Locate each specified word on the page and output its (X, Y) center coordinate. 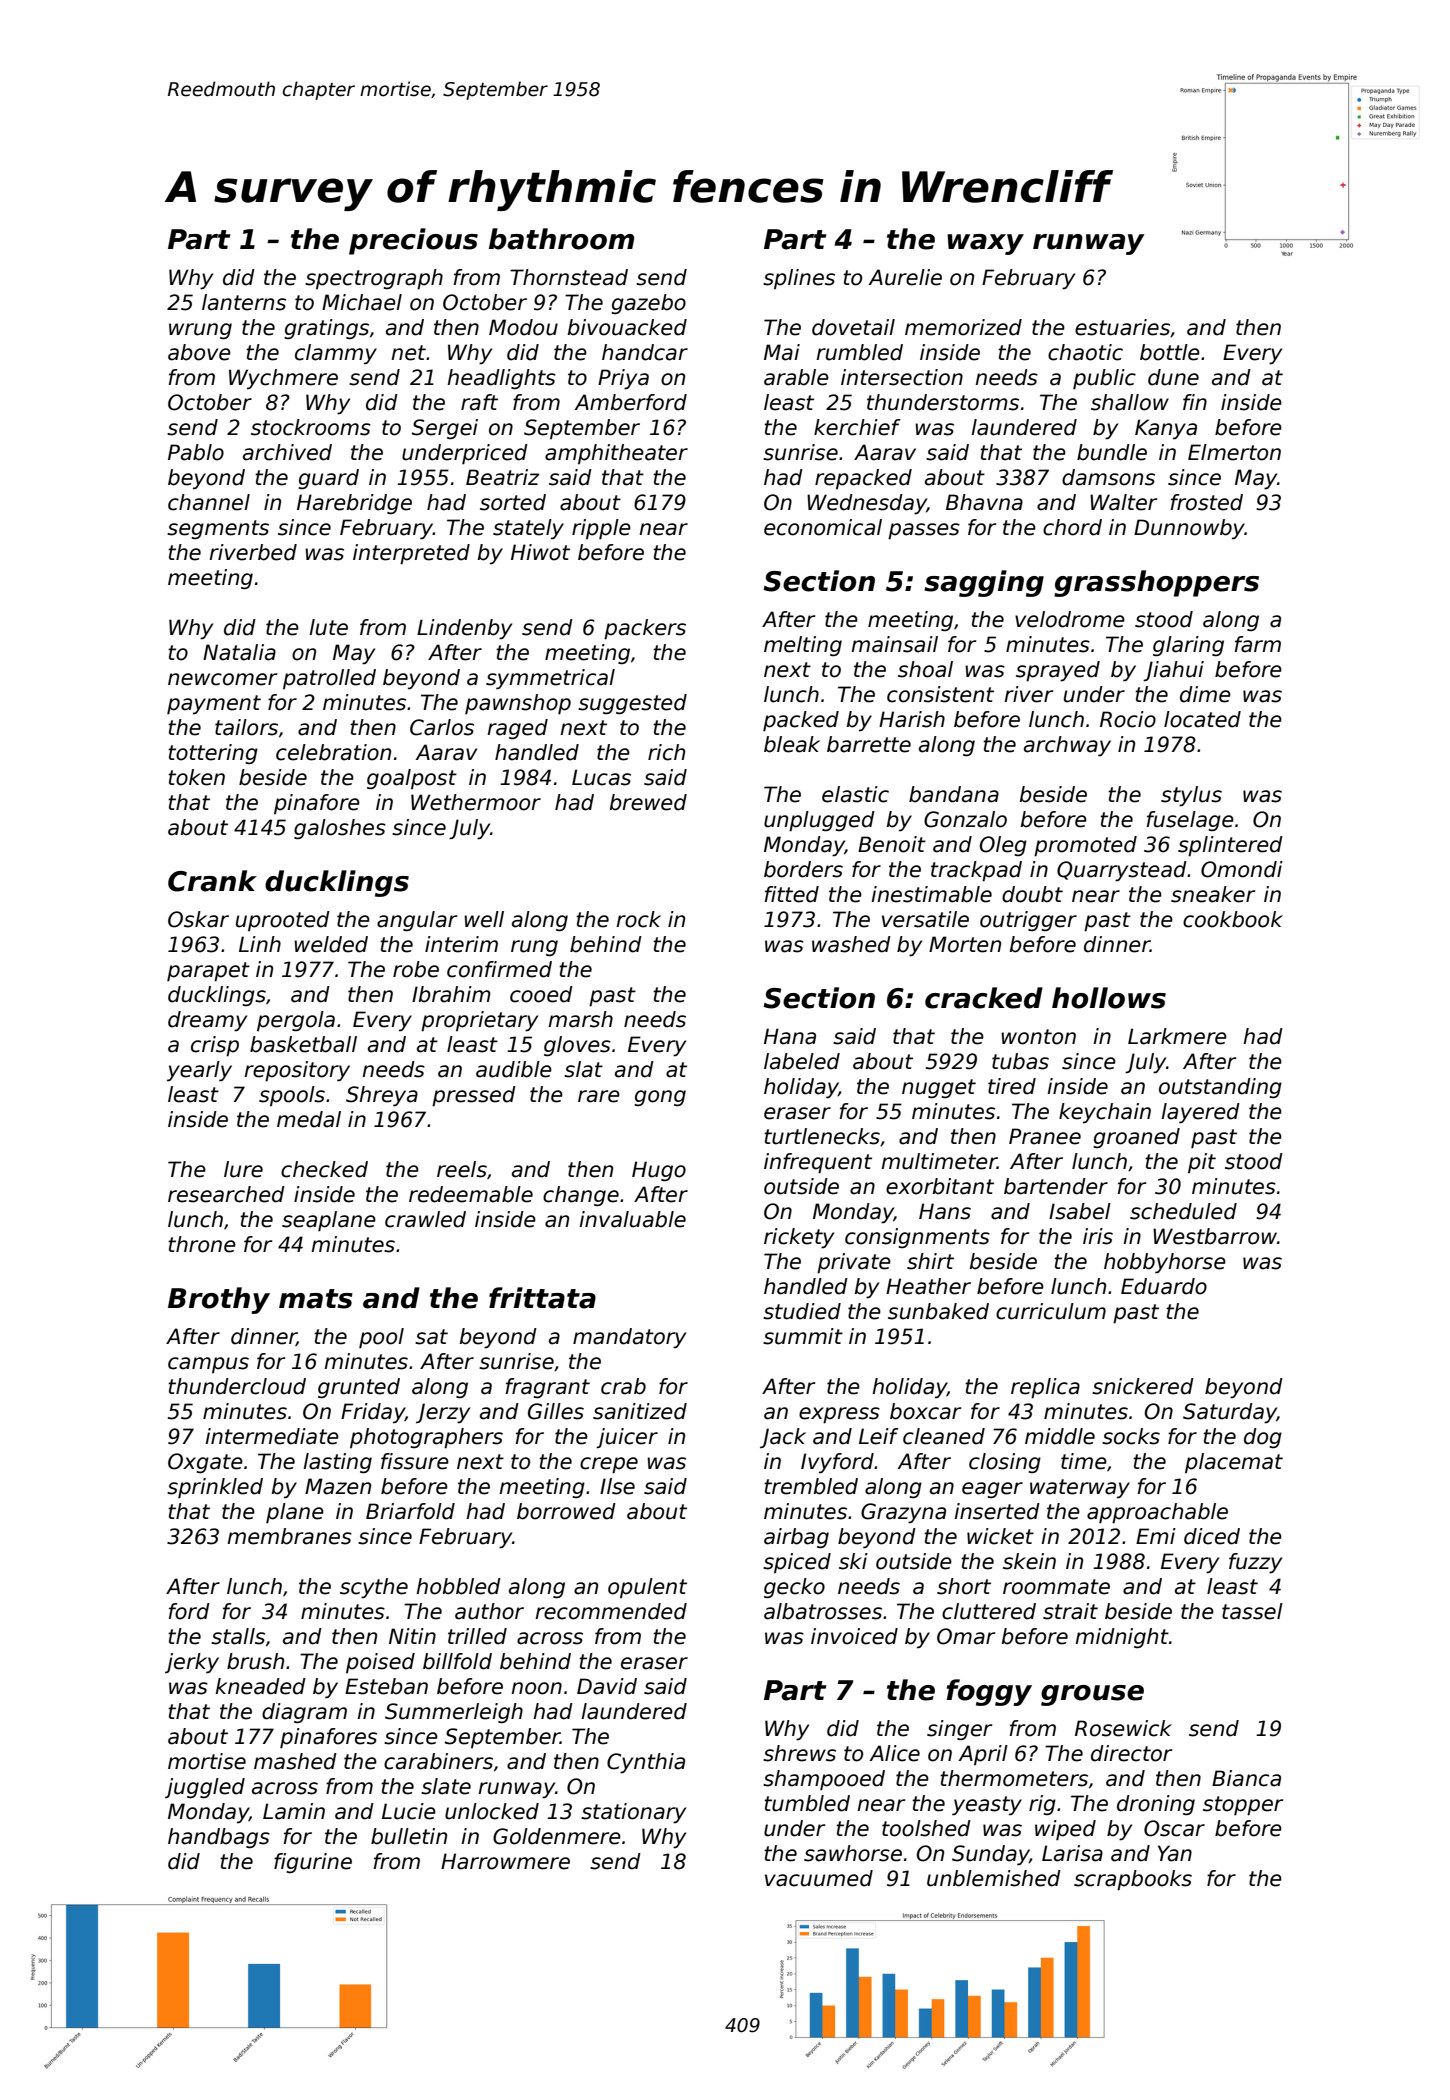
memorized (963, 327)
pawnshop (518, 704)
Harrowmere (505, 1861)
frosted (1206, 502)
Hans (945, 1211)
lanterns (244, 302)
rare (599, 1096)
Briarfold (410, 1511)
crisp (215, 1046)
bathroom (561, 239)
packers (645, 629)
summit (803, 1336)
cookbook (1233, 919)
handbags (219, 1838)
